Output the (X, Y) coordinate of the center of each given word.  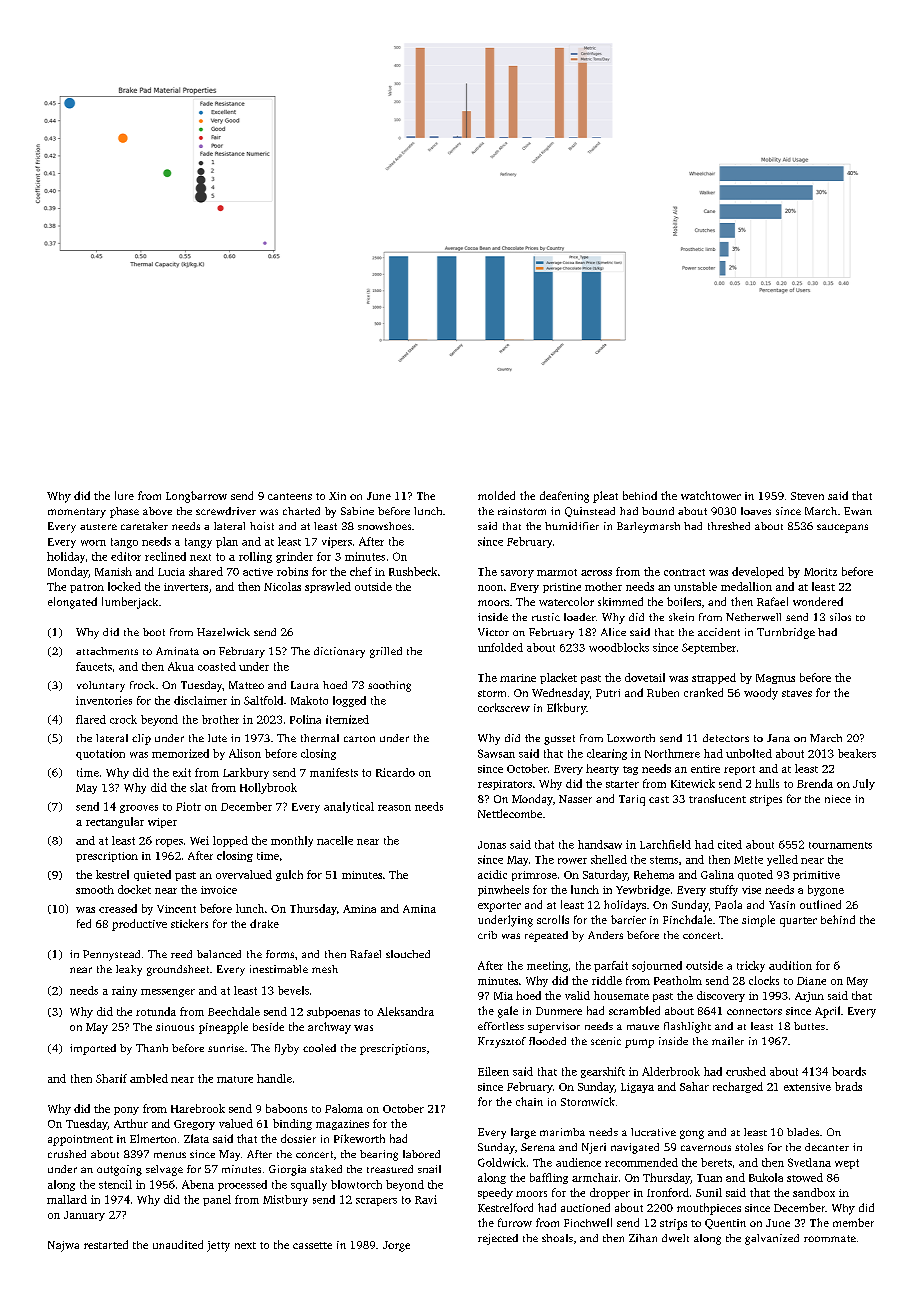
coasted (217, 666)
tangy (198, 543)
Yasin (782, 905)
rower (572, 861)
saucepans (842, 528)
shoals (557, 1238)
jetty (218, 1246)
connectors (754, 1011)
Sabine (357, 511)
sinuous (175, 1027)
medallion (746, 586)
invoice (219, 890)
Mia (503, 996)
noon (490, 588)
